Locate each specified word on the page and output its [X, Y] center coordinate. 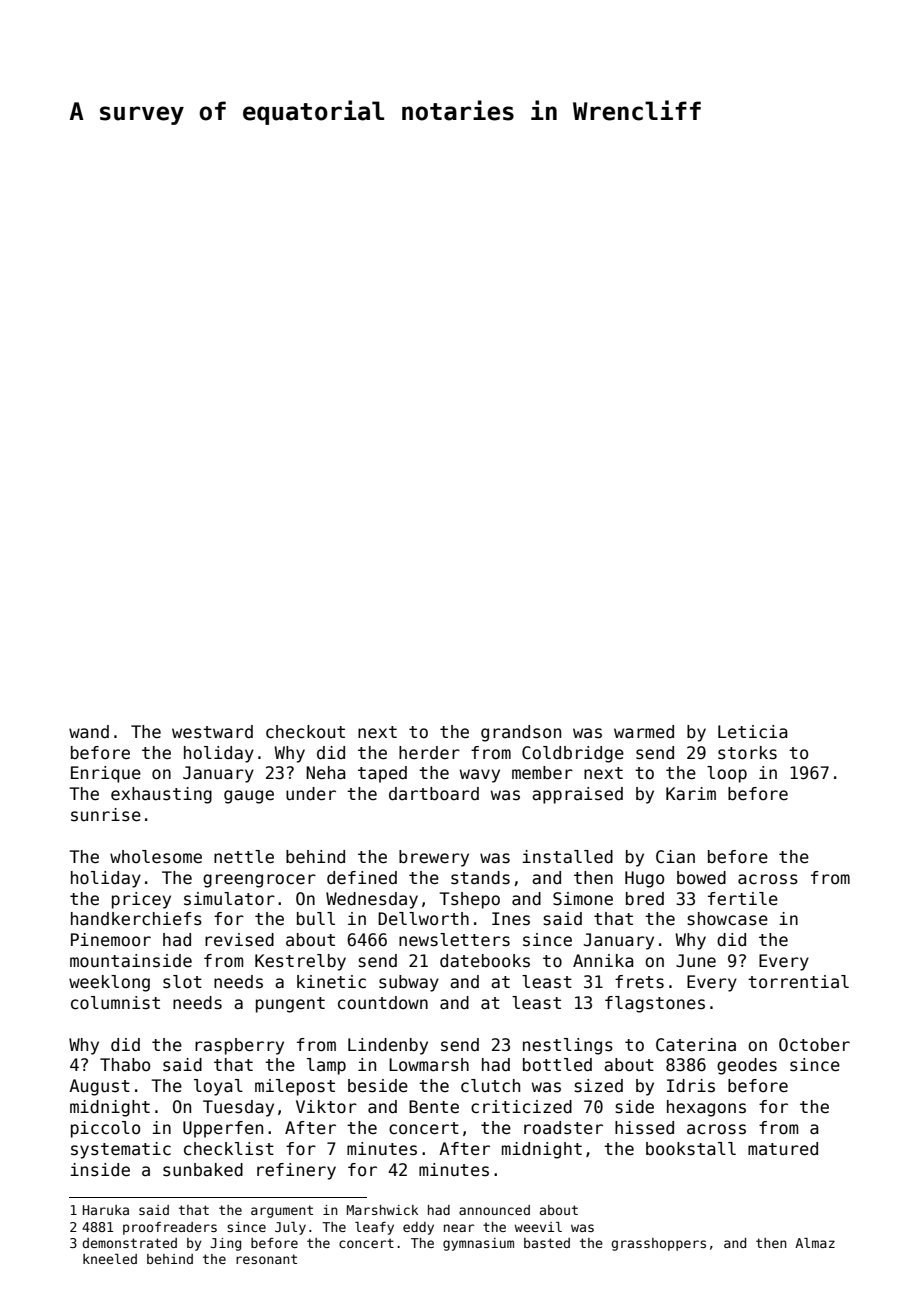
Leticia [753, 732]
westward [212, 732]
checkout [305, 732]
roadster [563, 1128]
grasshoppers [658, 1244]
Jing [225, 1244]
